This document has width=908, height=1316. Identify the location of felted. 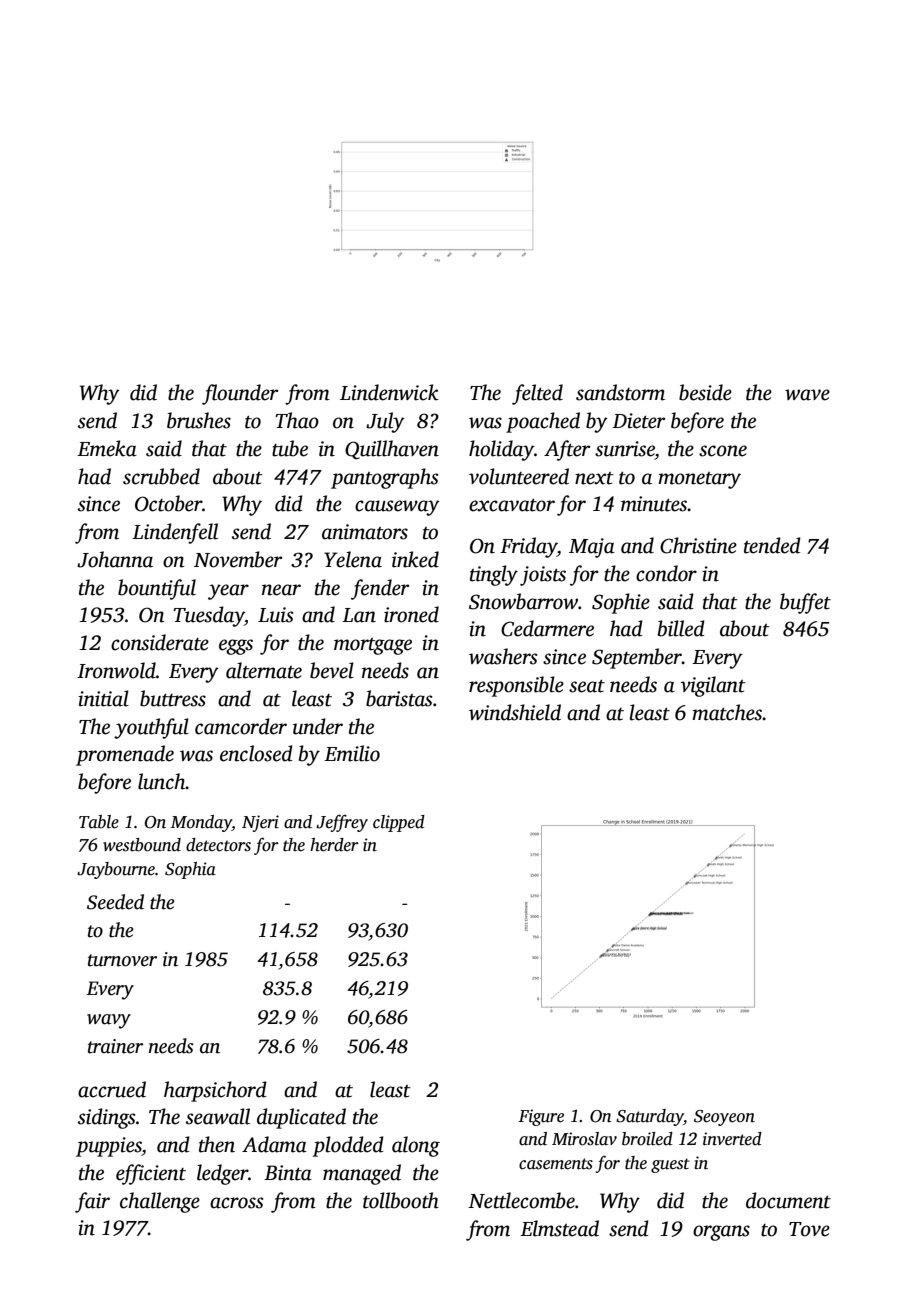
(537, 394).
